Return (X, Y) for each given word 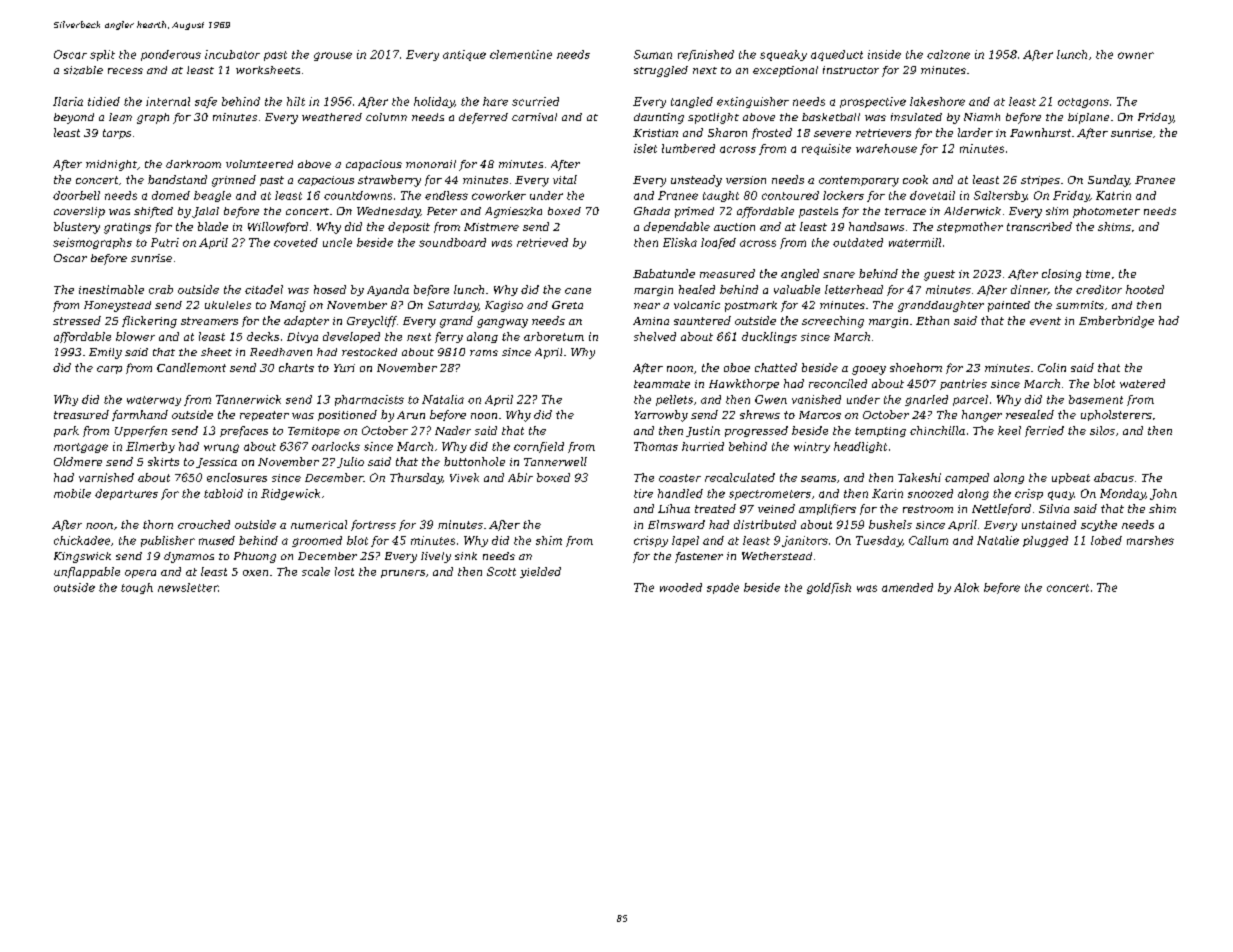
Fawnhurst (1040, 132)
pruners (403, 574)
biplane (1088, 118)
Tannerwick (248, 399)
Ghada (652, 211)
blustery (77, 228)
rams (484, 353)
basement (1096, 399)
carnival (534, 117)
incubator (232, 54)
